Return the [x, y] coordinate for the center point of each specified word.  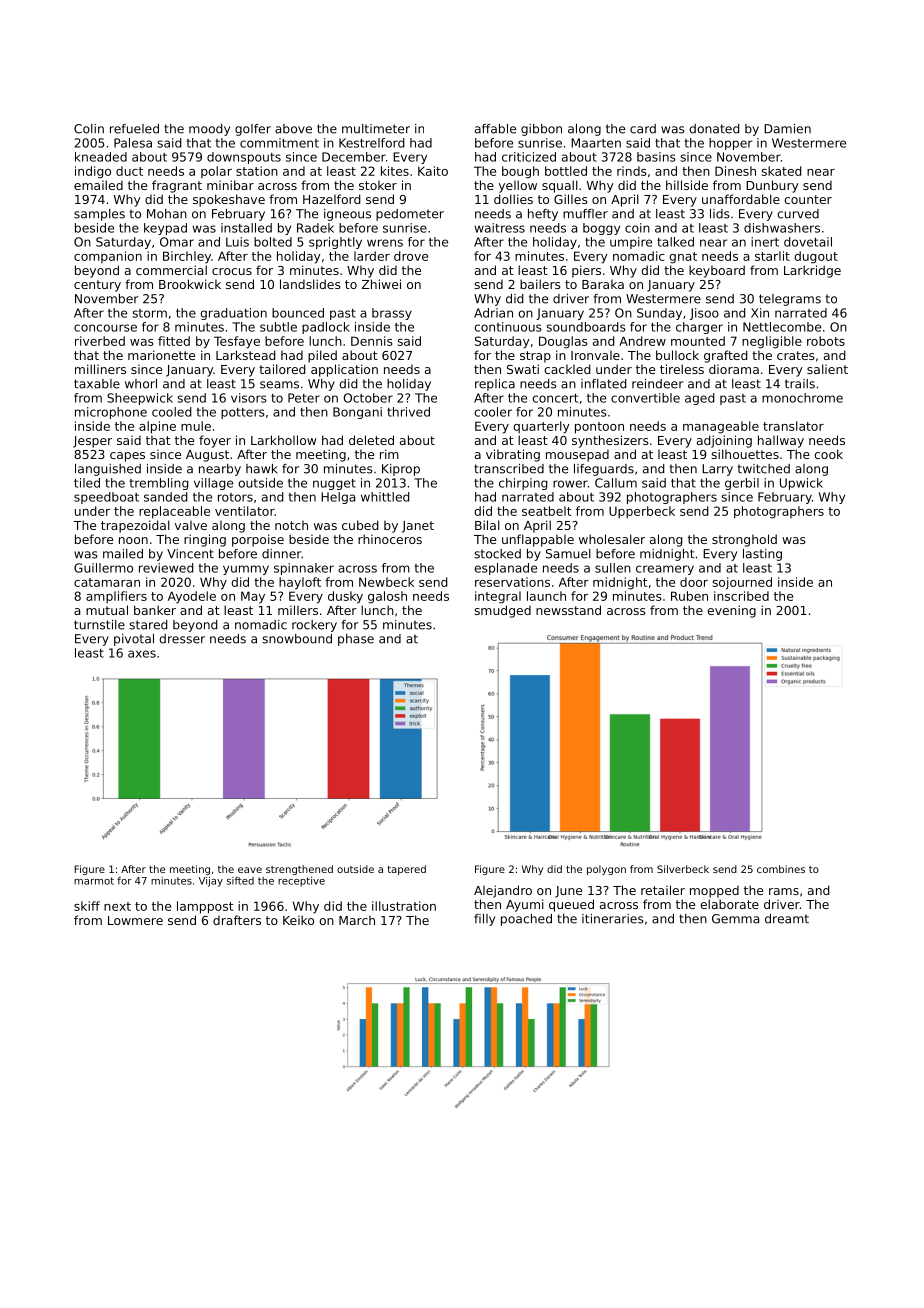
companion [108, 257]
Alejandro [503, 891]
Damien [787, 129]
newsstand [568, 610]
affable [495, 129]
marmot [94, 881]
